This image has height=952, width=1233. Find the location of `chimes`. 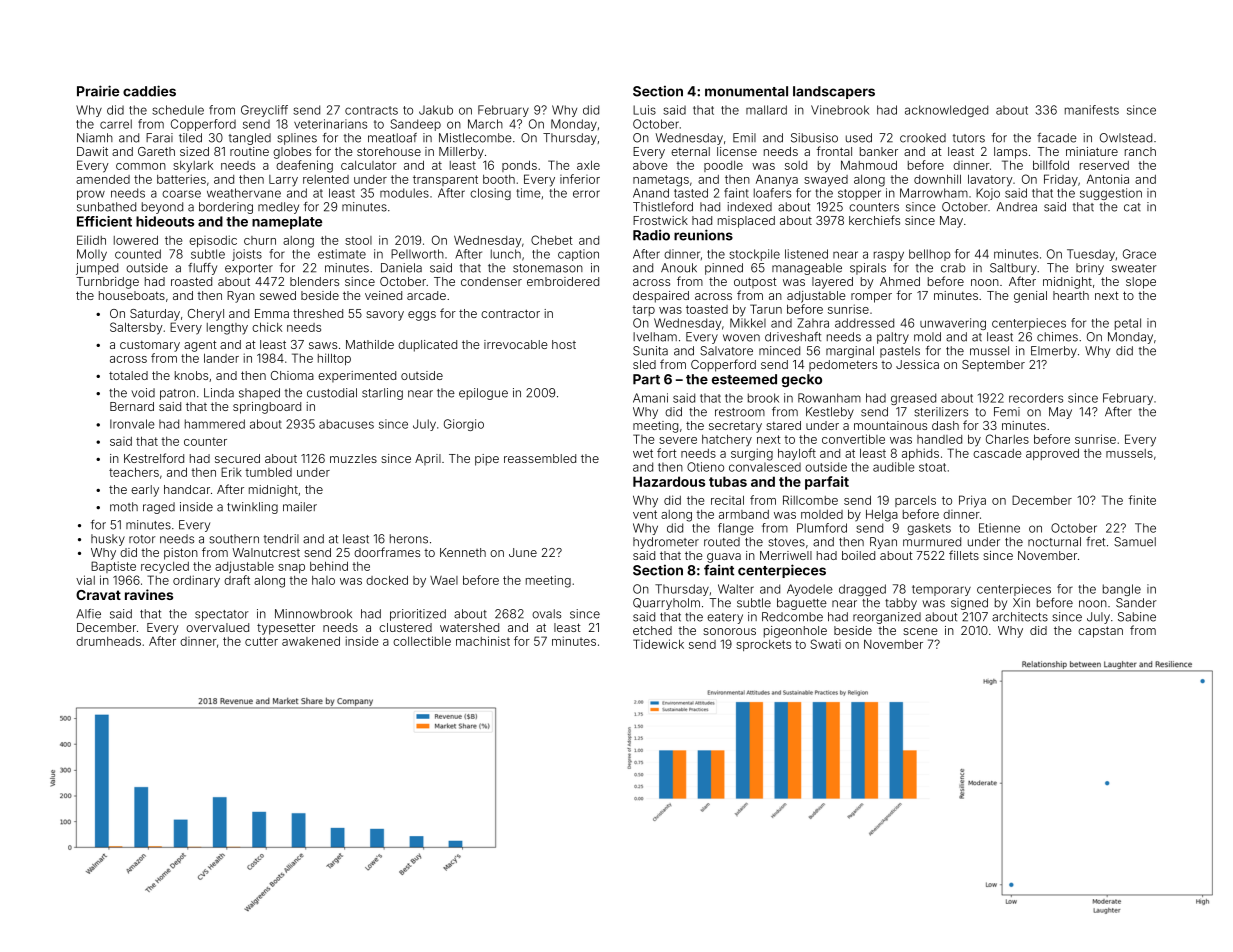

chimes is located at coordinates (1057, 337).
